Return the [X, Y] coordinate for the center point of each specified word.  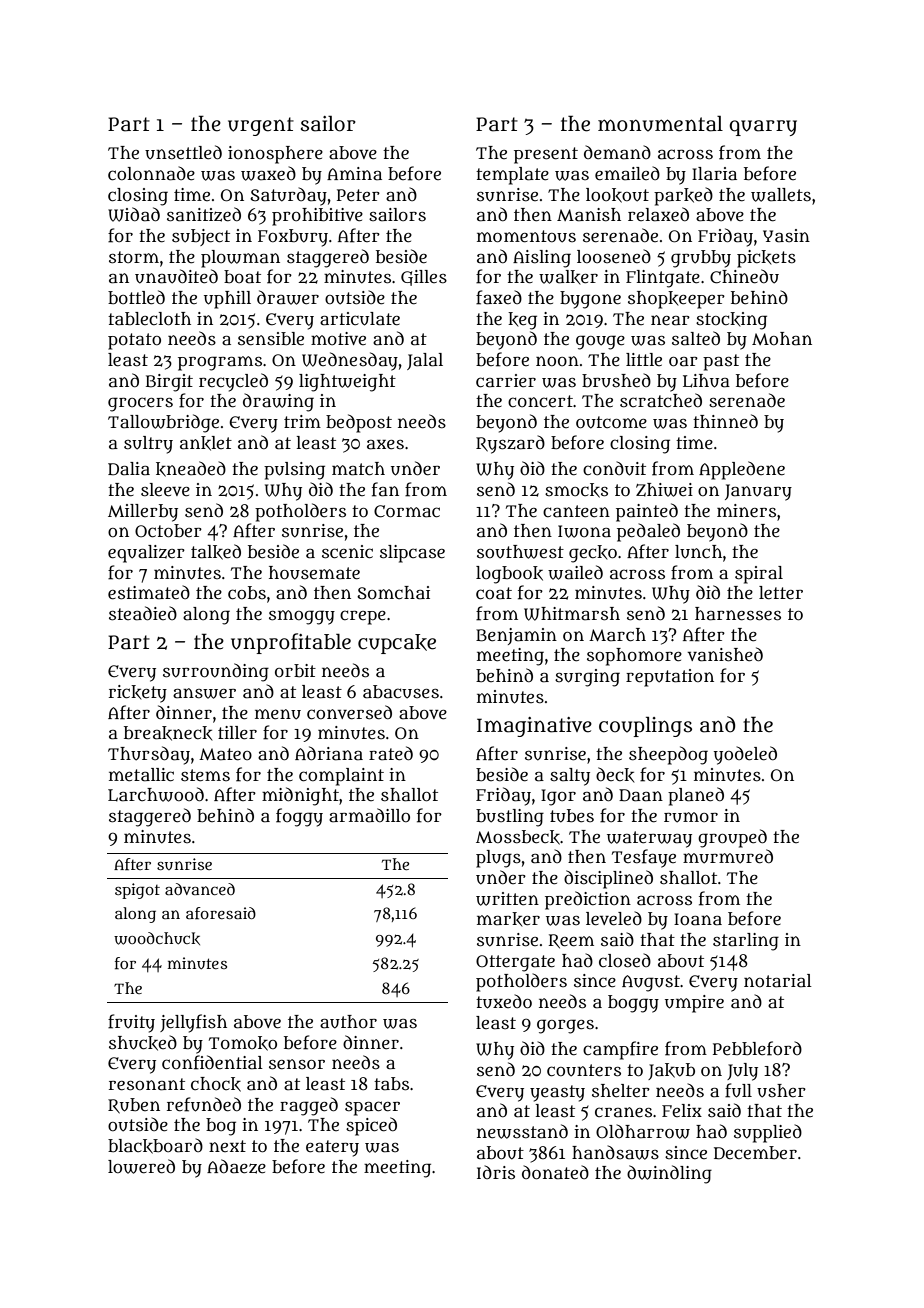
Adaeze [236, 1166]
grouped [732, 838]
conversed [349, 712]
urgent [261, 126]
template [512, 176]
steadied [143, 613]
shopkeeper [676, 300]
